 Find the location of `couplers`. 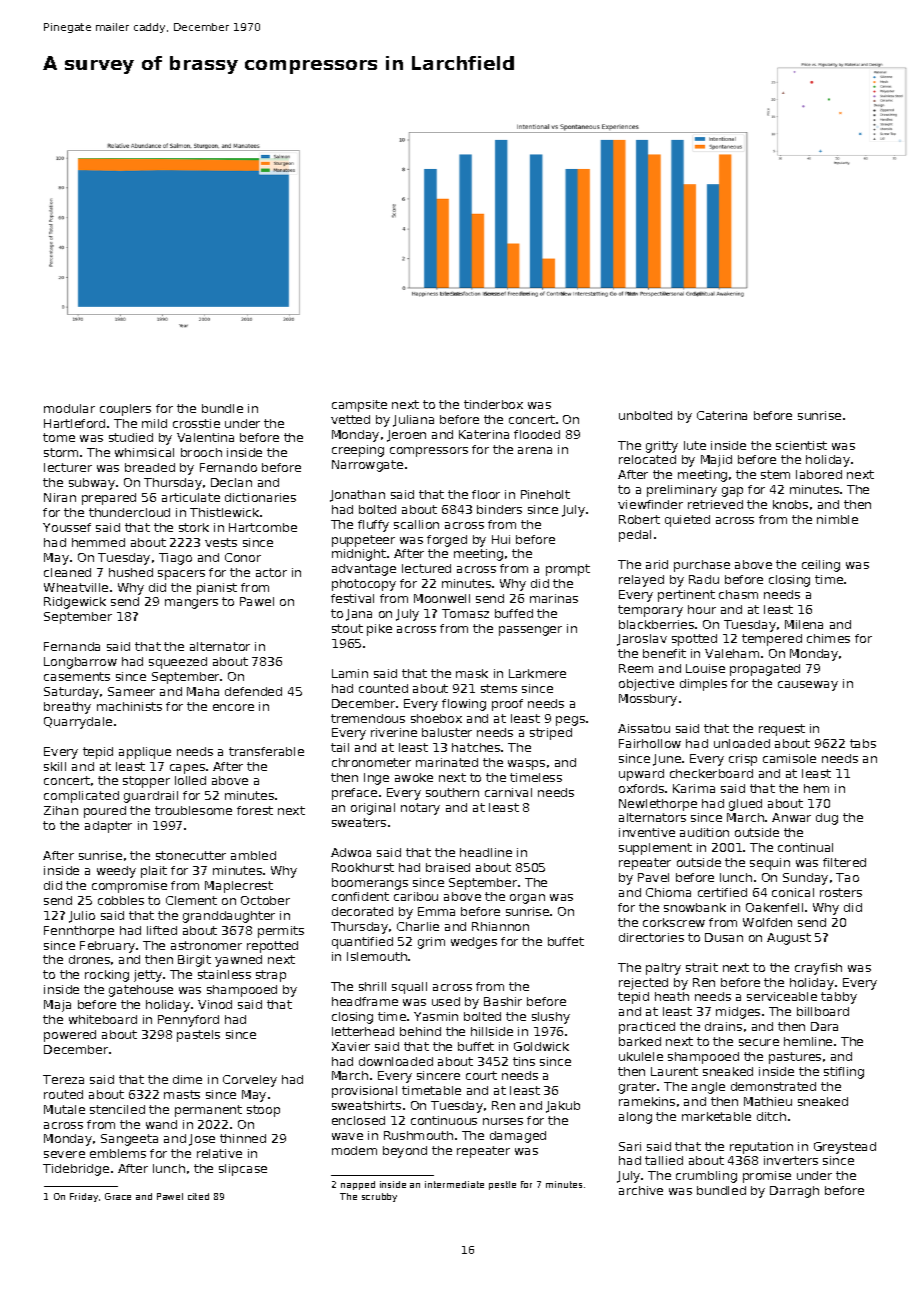

couplers is located at coordinates (125, 410).
